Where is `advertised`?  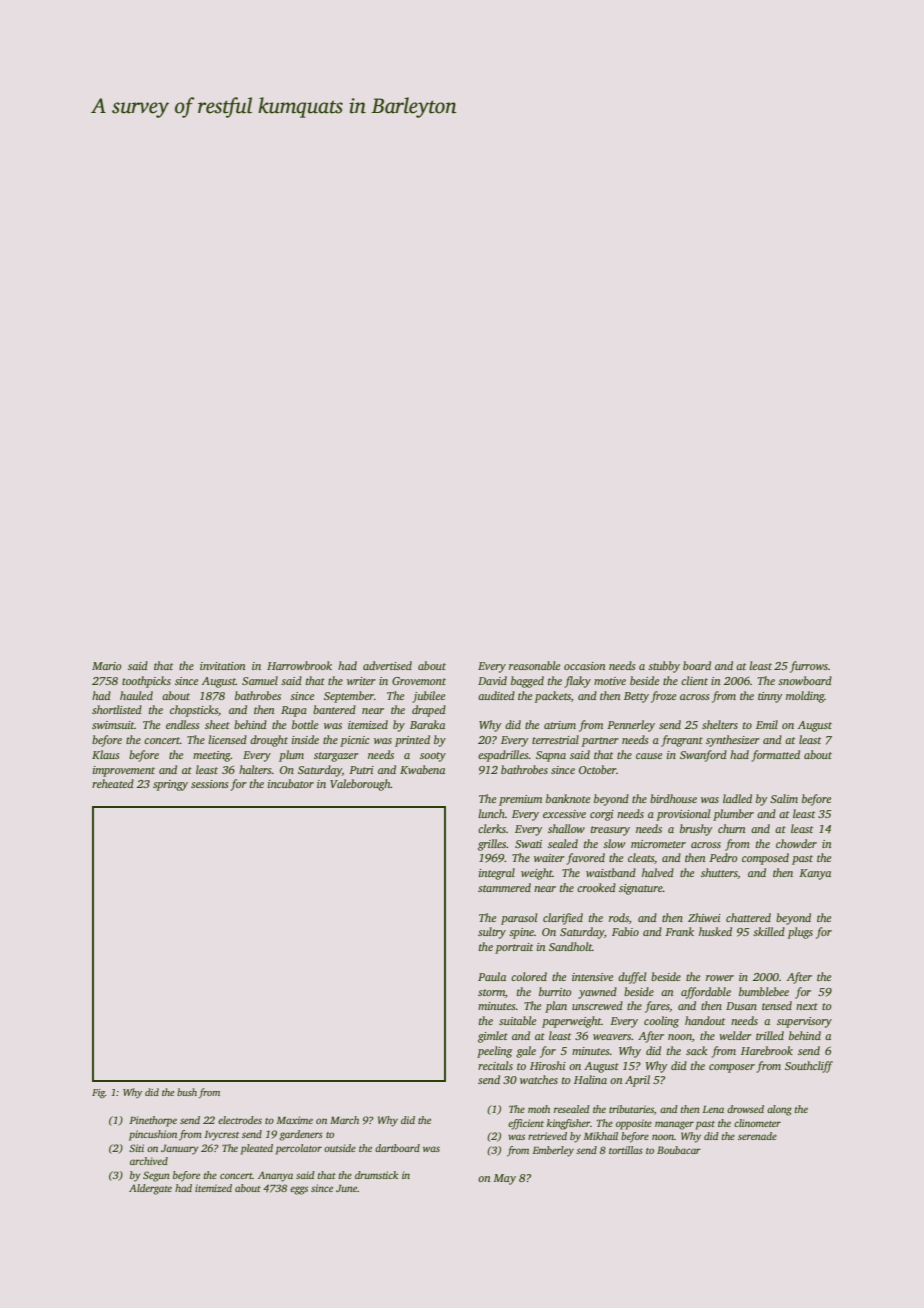 advertised is located at coordinates (387, 665).
